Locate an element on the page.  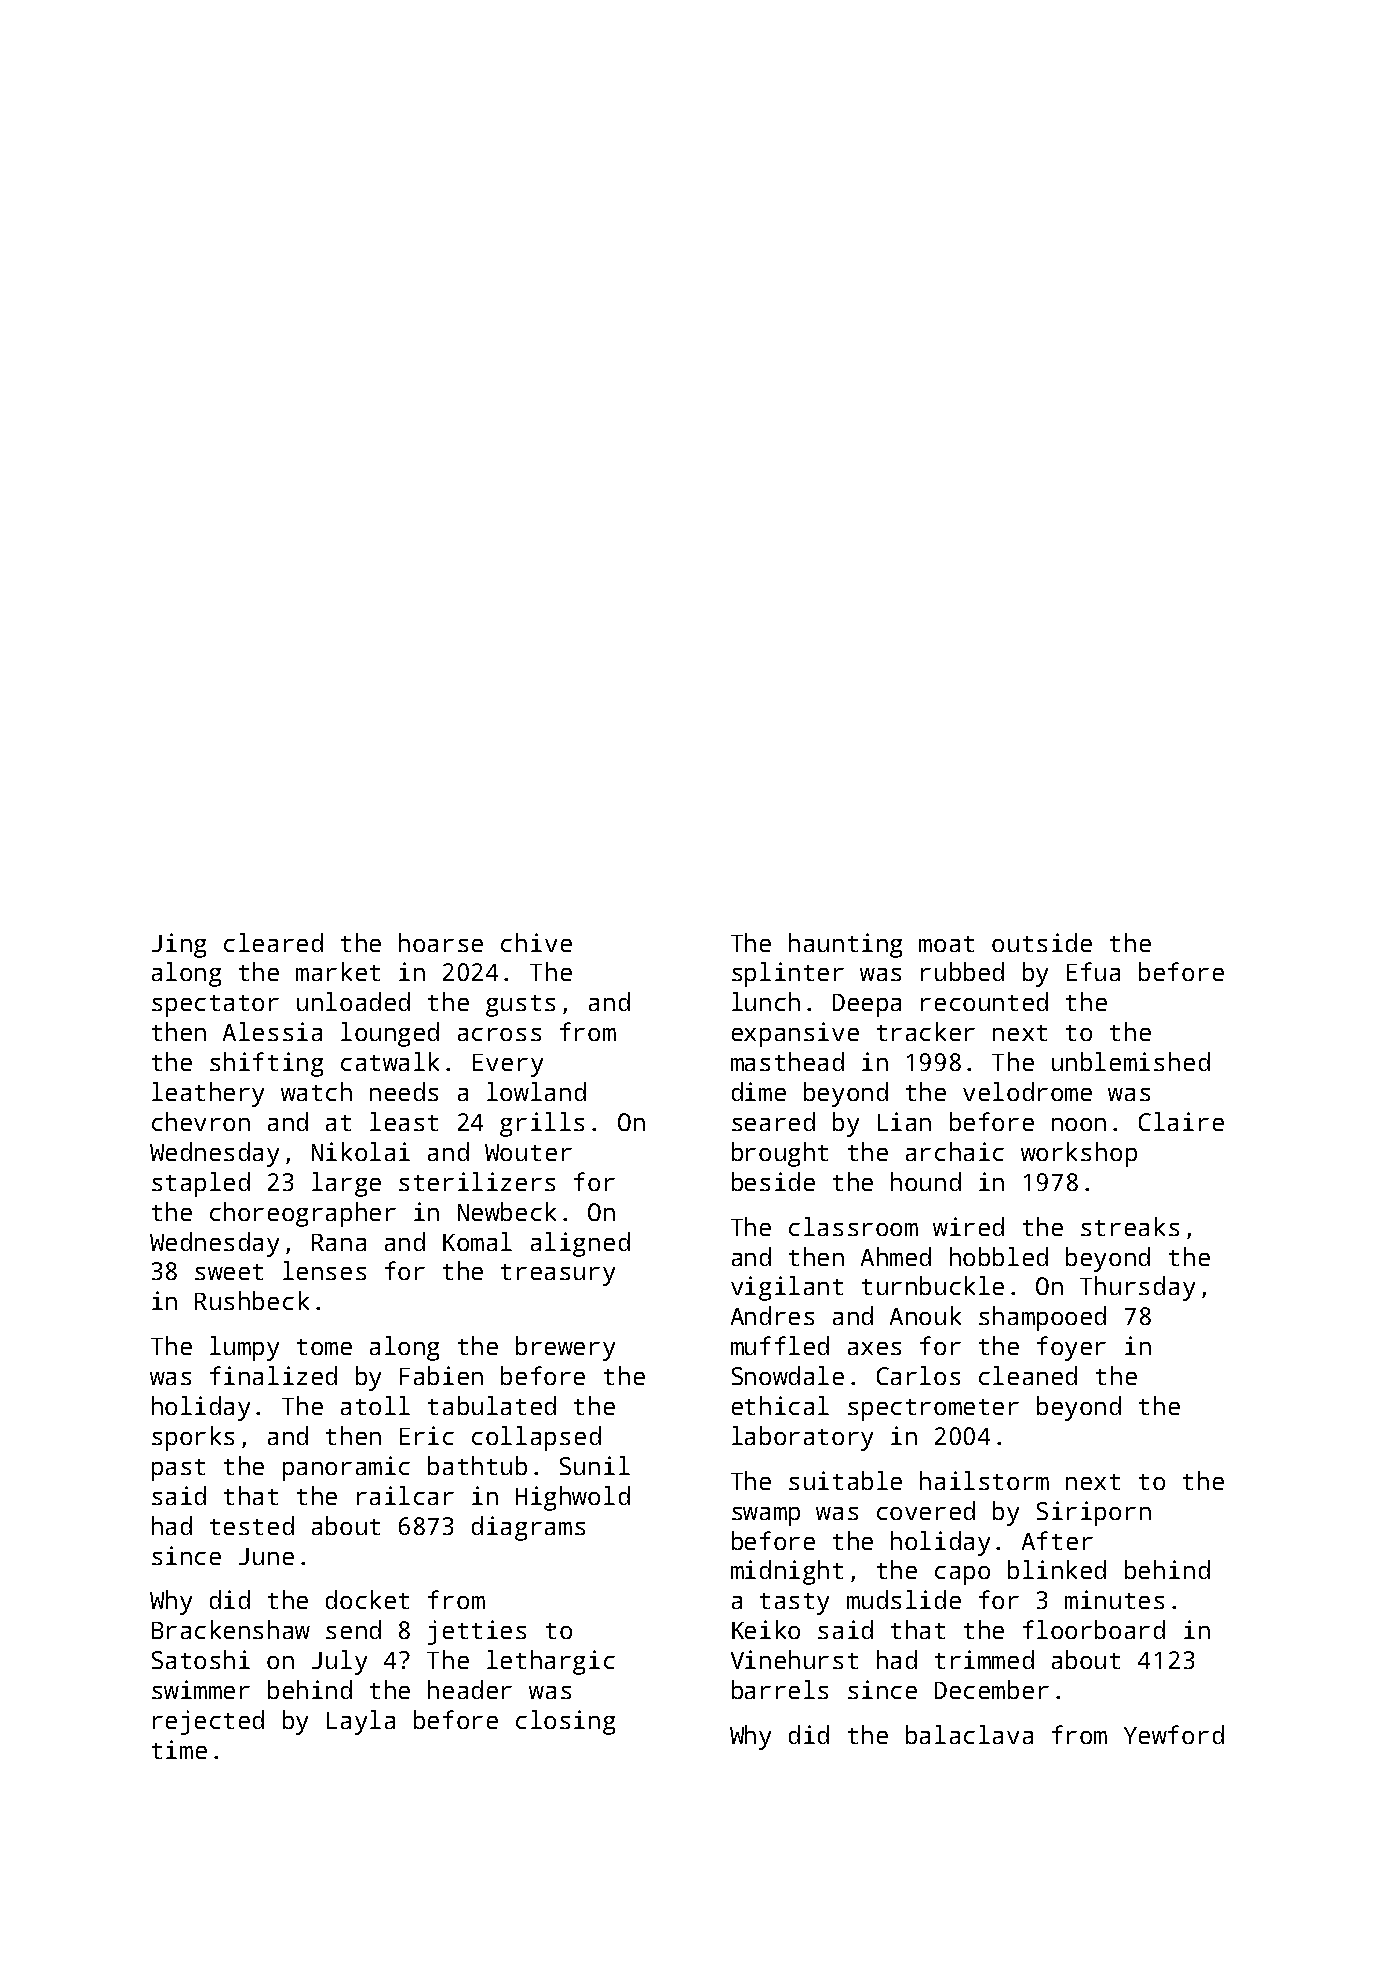
shifting is located at coordinates (266, 1064).
